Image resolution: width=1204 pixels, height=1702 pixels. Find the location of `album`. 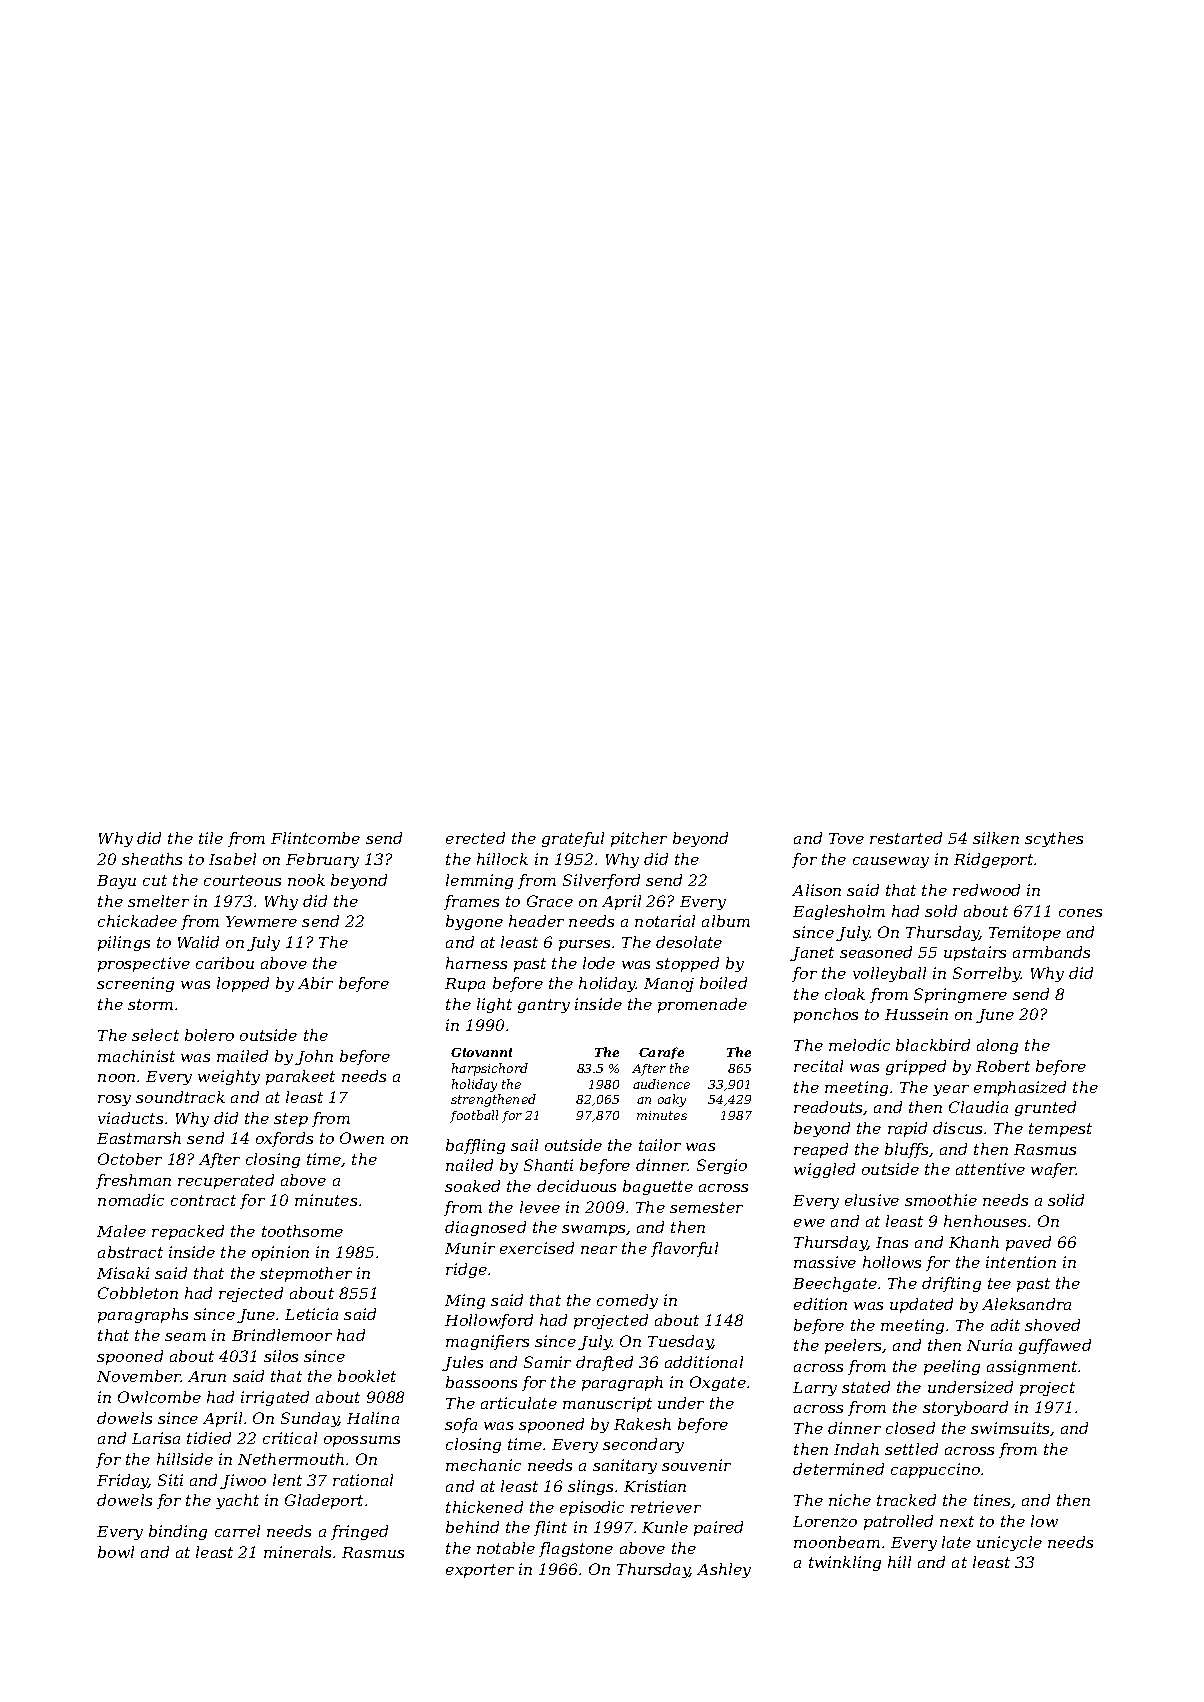

album is located at coordinates (726, 921).
